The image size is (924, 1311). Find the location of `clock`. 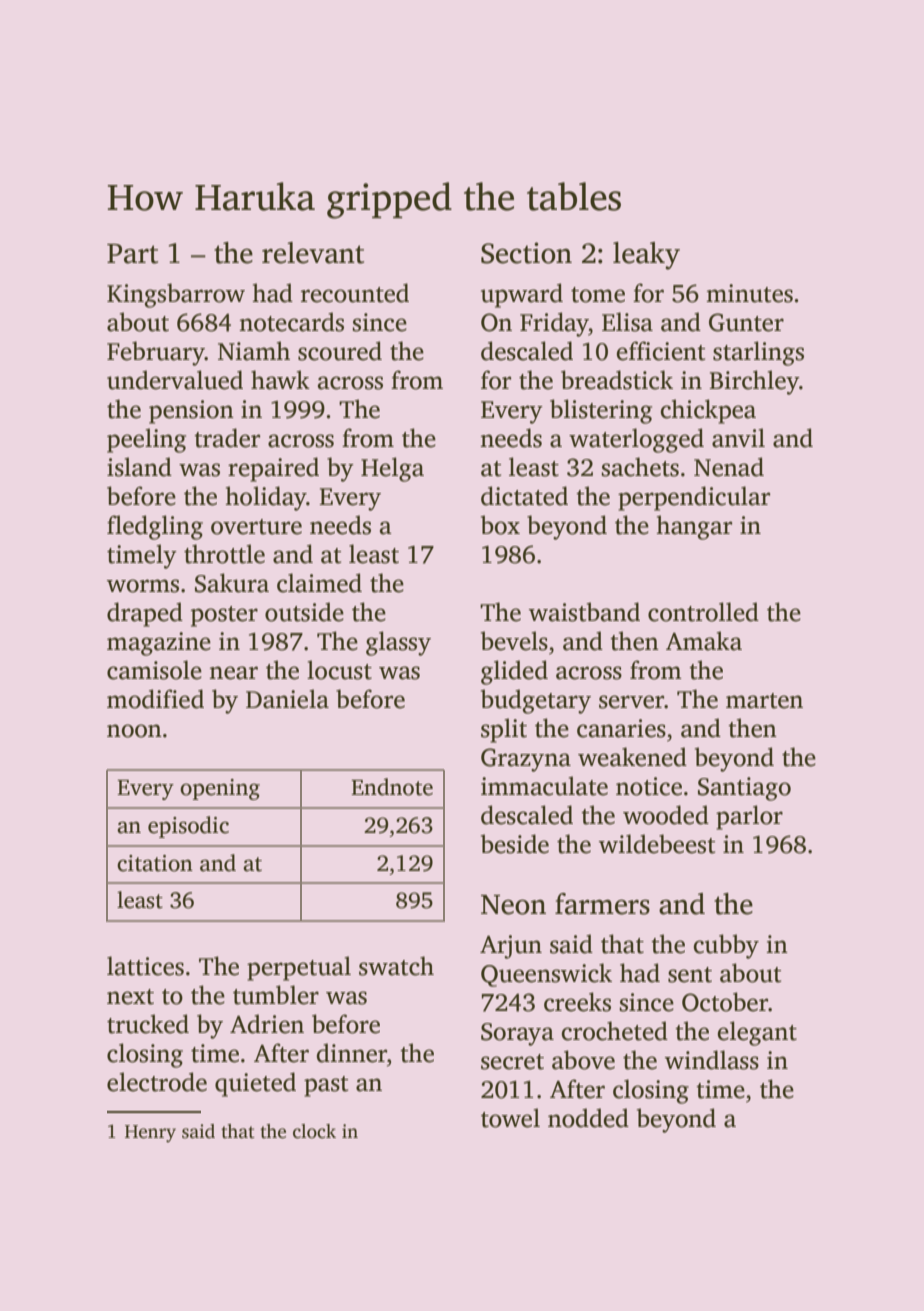

clock is located at coordinates (314, 1131).
